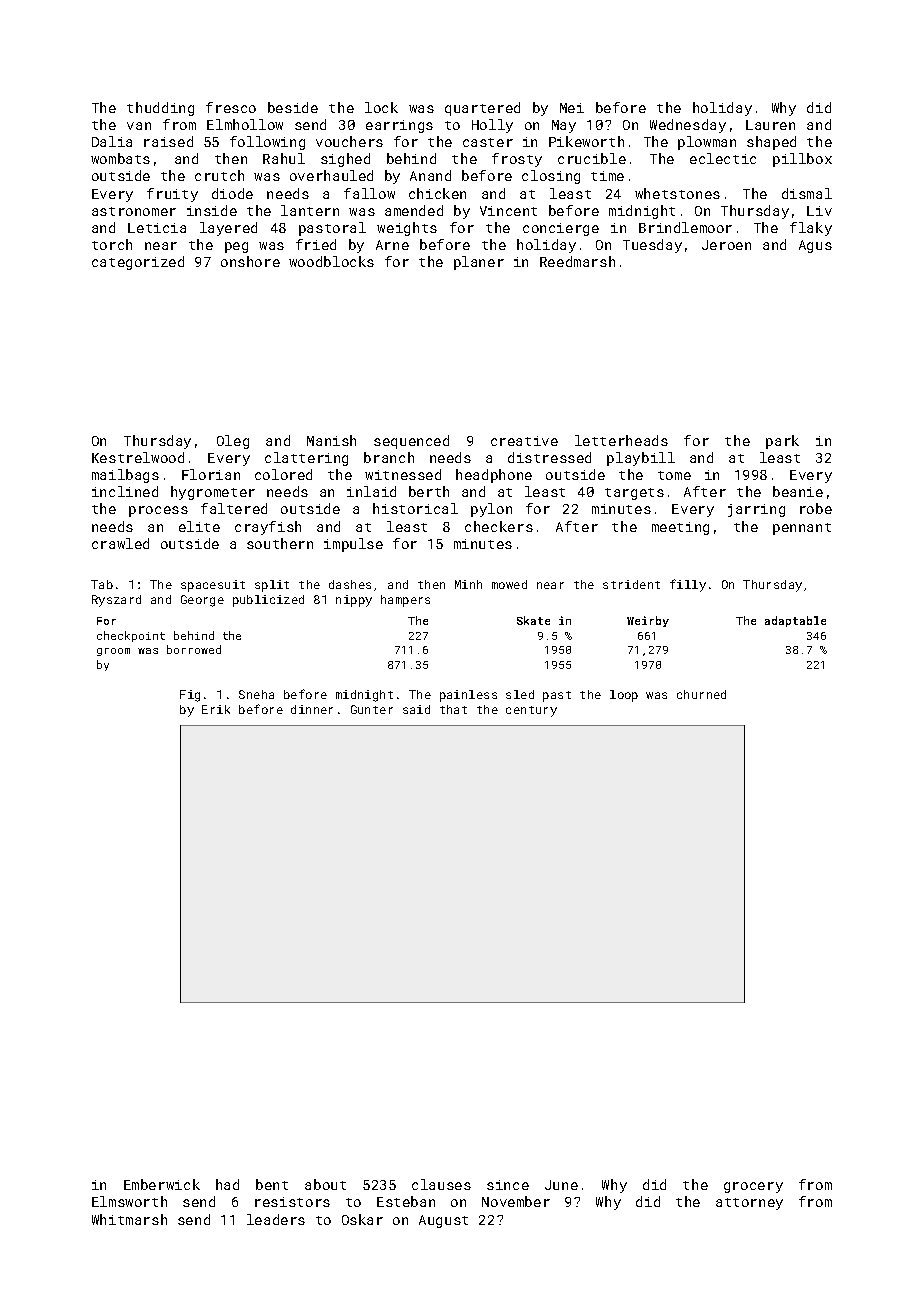 This page has width=924, height=1308. Describe the element at coordinates (770, 125) in the page. I see `Lauren` at that location.
